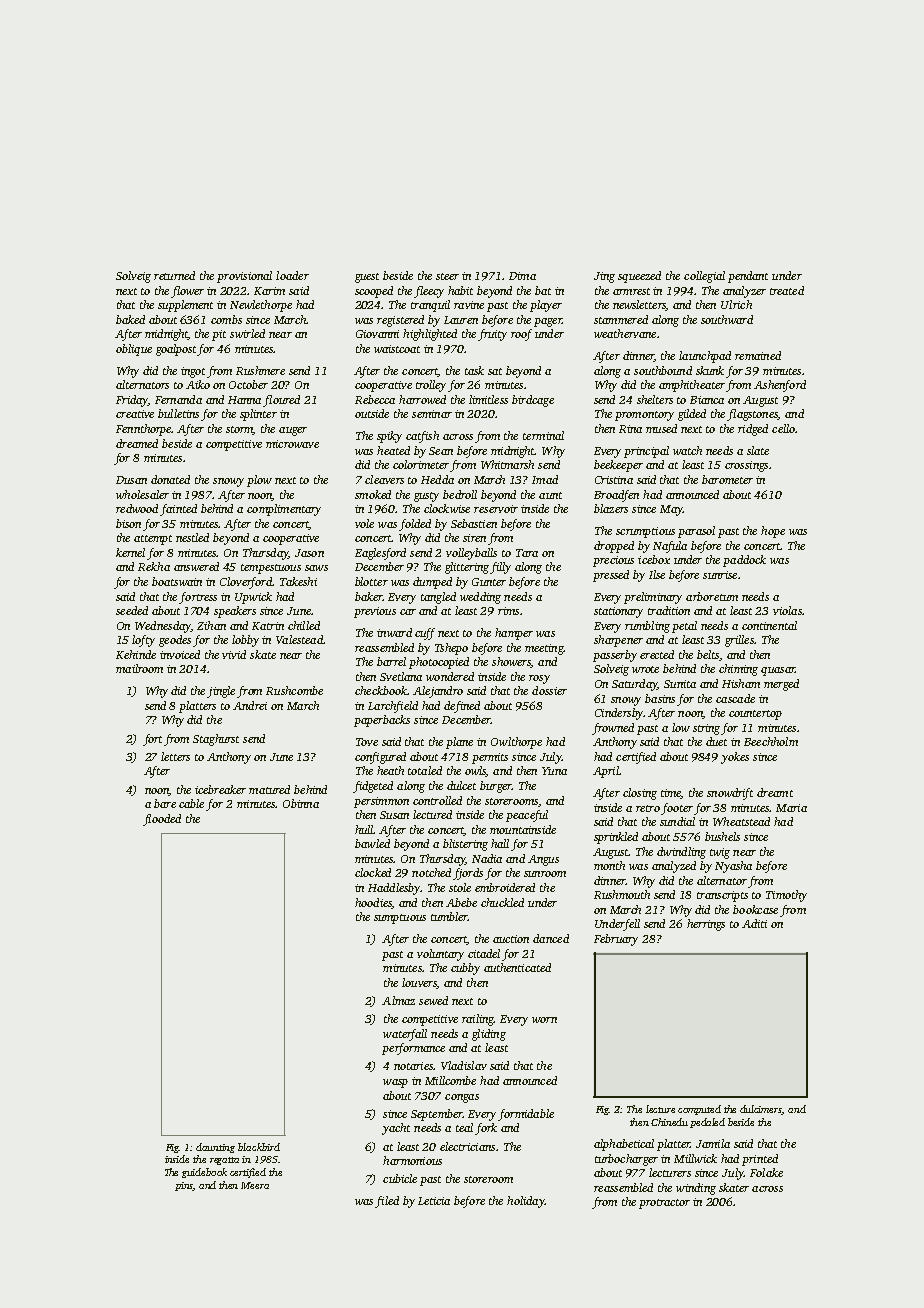 Image resolution: width=924 pixels, height=1308 pixels. Describe the element at coordinates (426, 497) in the screenshot. I see `gusty` at that location.
